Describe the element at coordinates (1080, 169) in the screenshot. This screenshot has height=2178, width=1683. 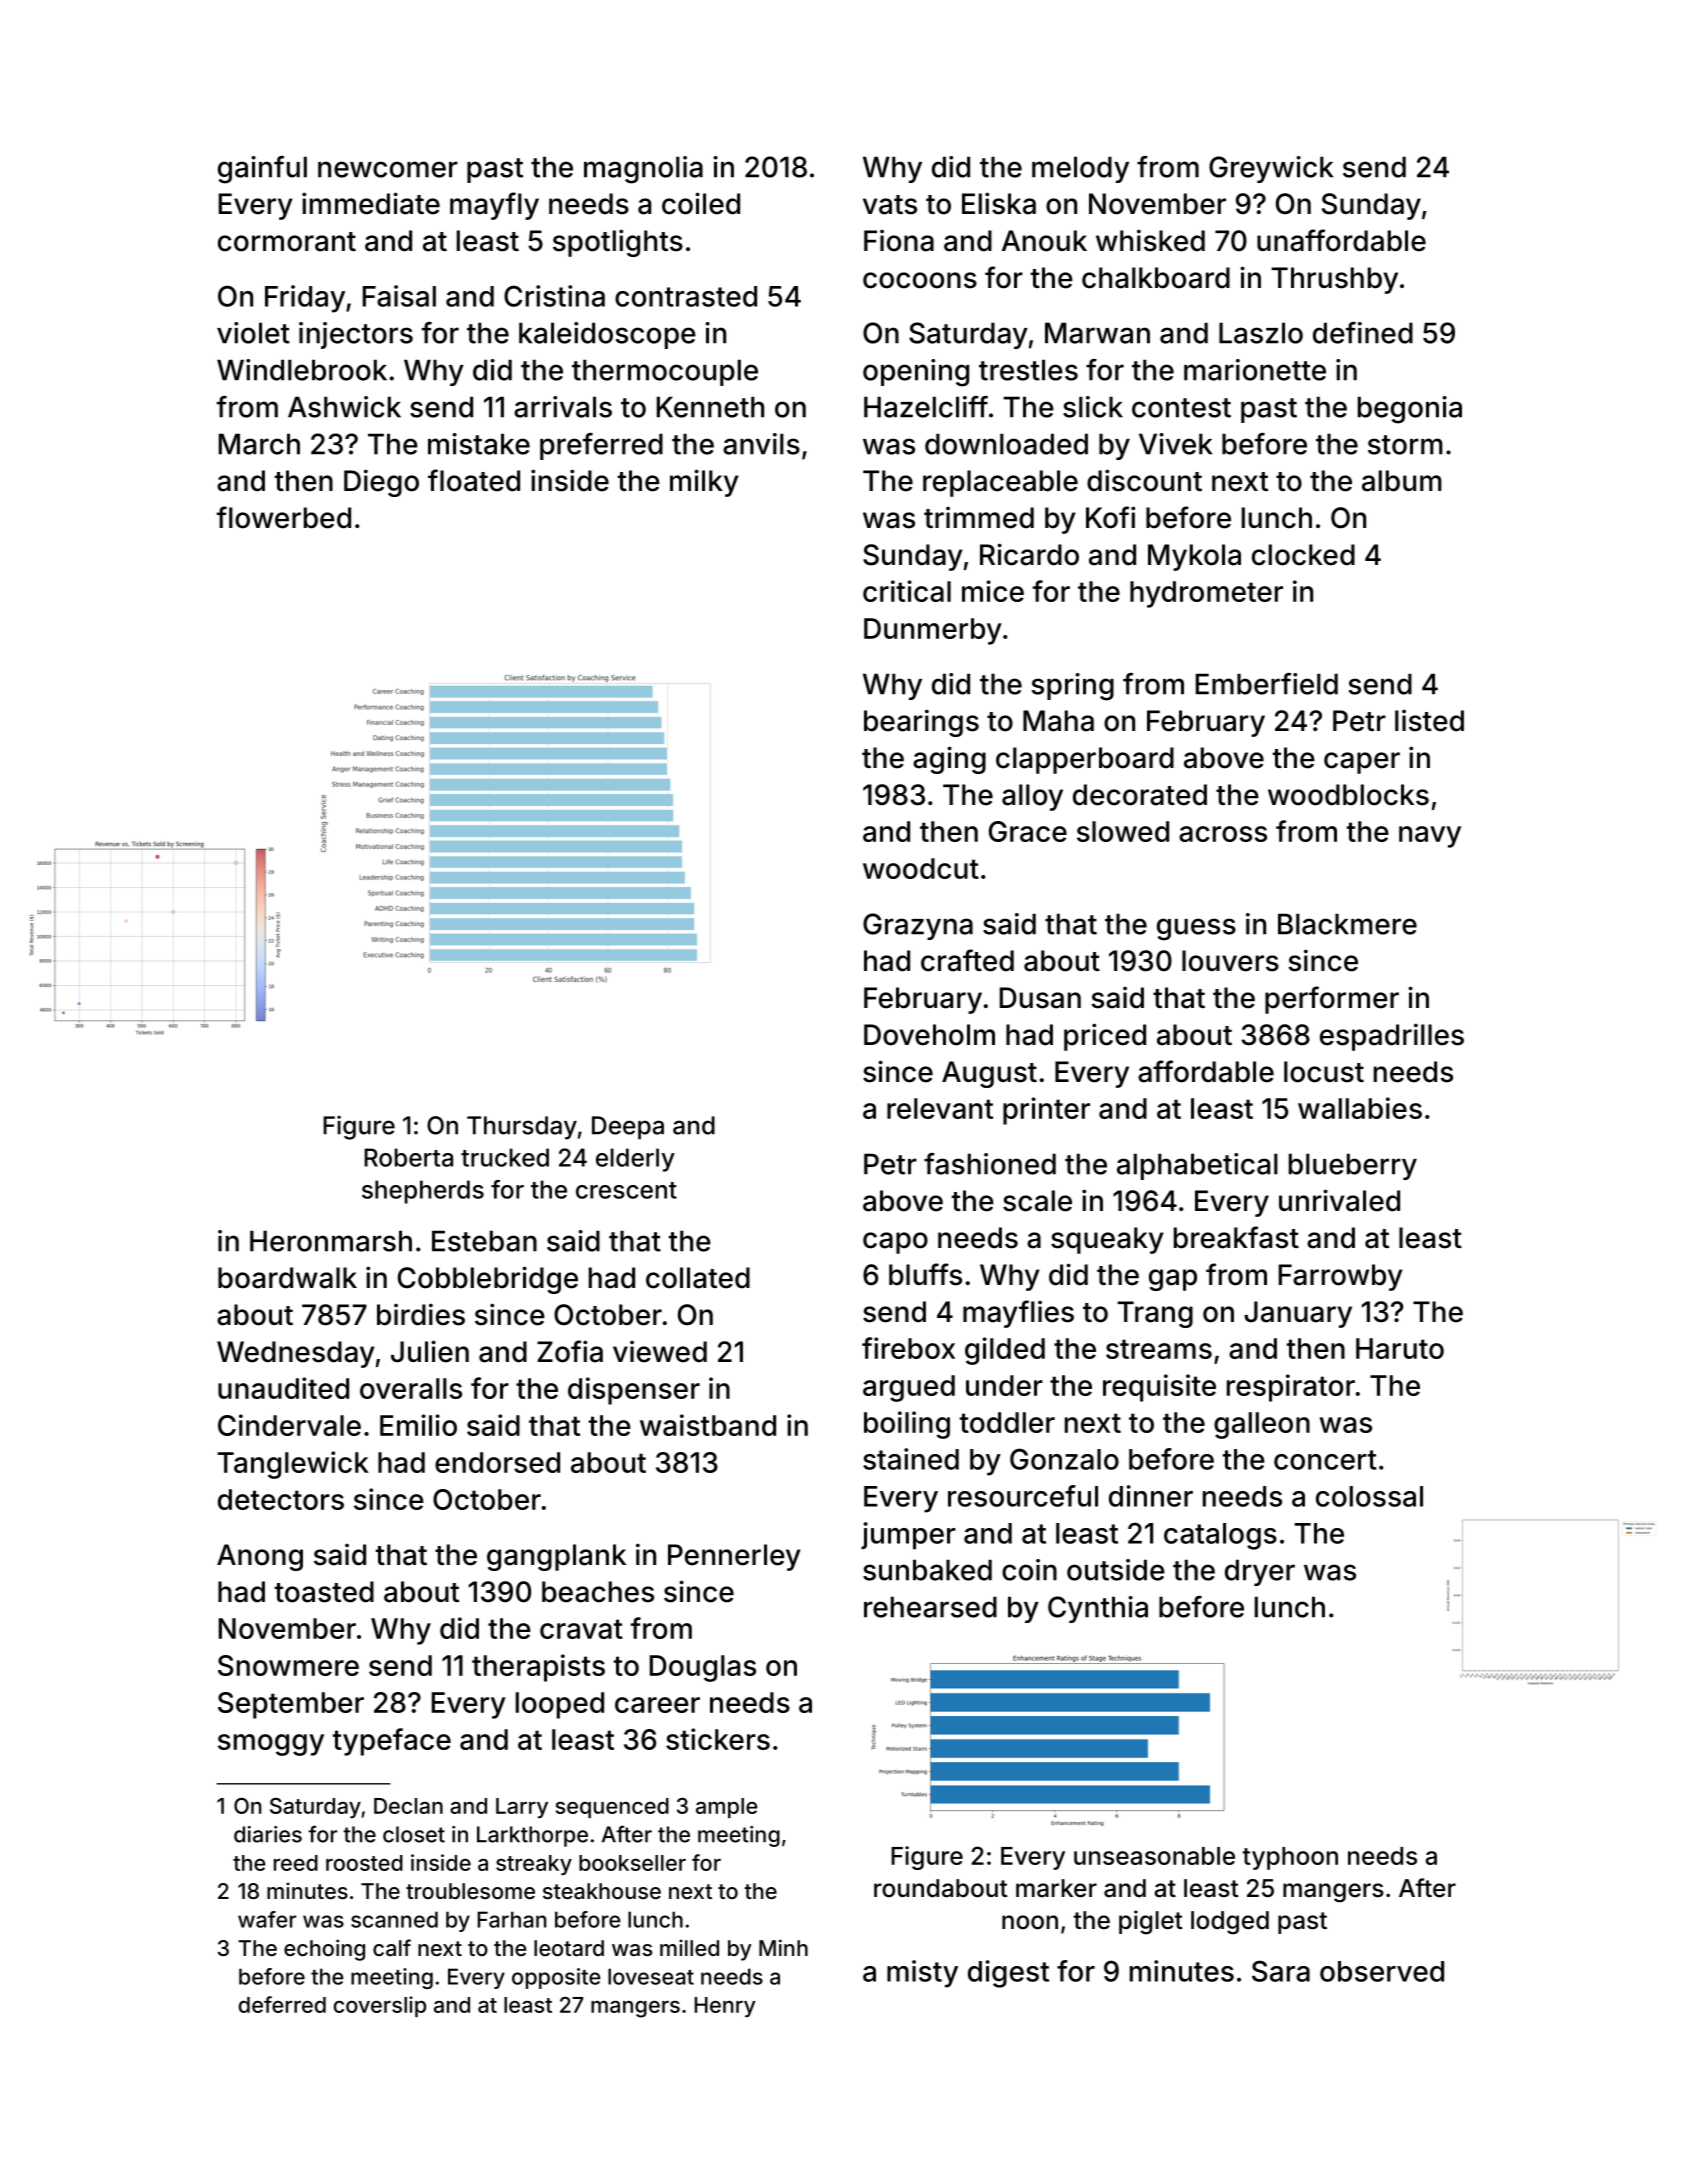
I see `melody` at that location.
